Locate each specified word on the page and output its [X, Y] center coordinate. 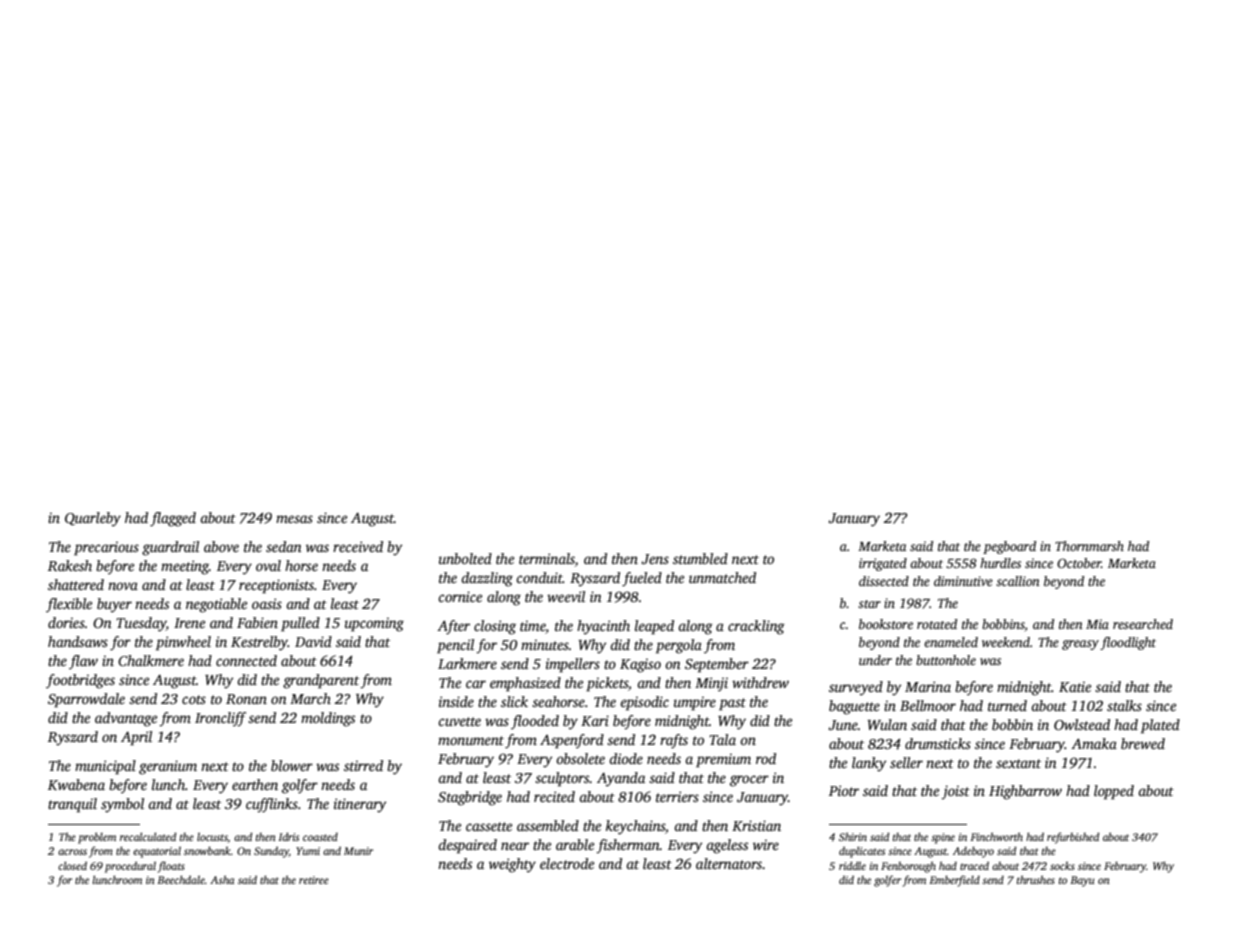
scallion [1018, 581]
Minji [711, 684]
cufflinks [272, 805]
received [358, 546]
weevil [566, 596]
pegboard [1009, 547]
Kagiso [640, 666]
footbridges [80, 681]
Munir [358, 851]
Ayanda [621, 779]
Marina [928, 686]
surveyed [856, 688]
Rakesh [70, 565]
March [310, 698]
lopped [1114, 792]
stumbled [700, 558]
